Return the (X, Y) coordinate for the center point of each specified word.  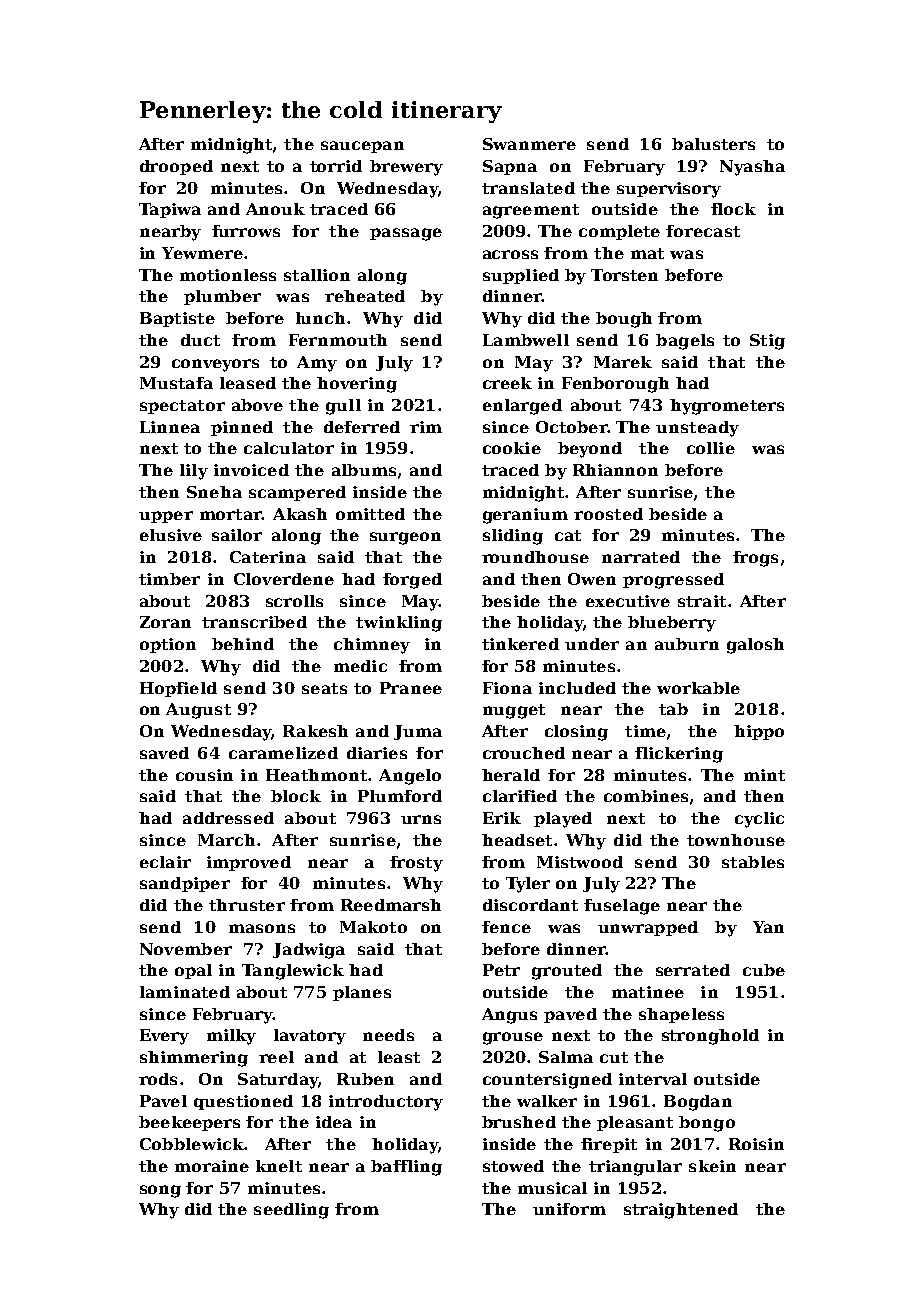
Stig (767, 342)
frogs (755, 559)
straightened (681, 1211)
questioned (243, 1102)
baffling (406, 1168)
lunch (320, 318)
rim (426, 427)
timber (169, 579)
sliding (513, 537)
